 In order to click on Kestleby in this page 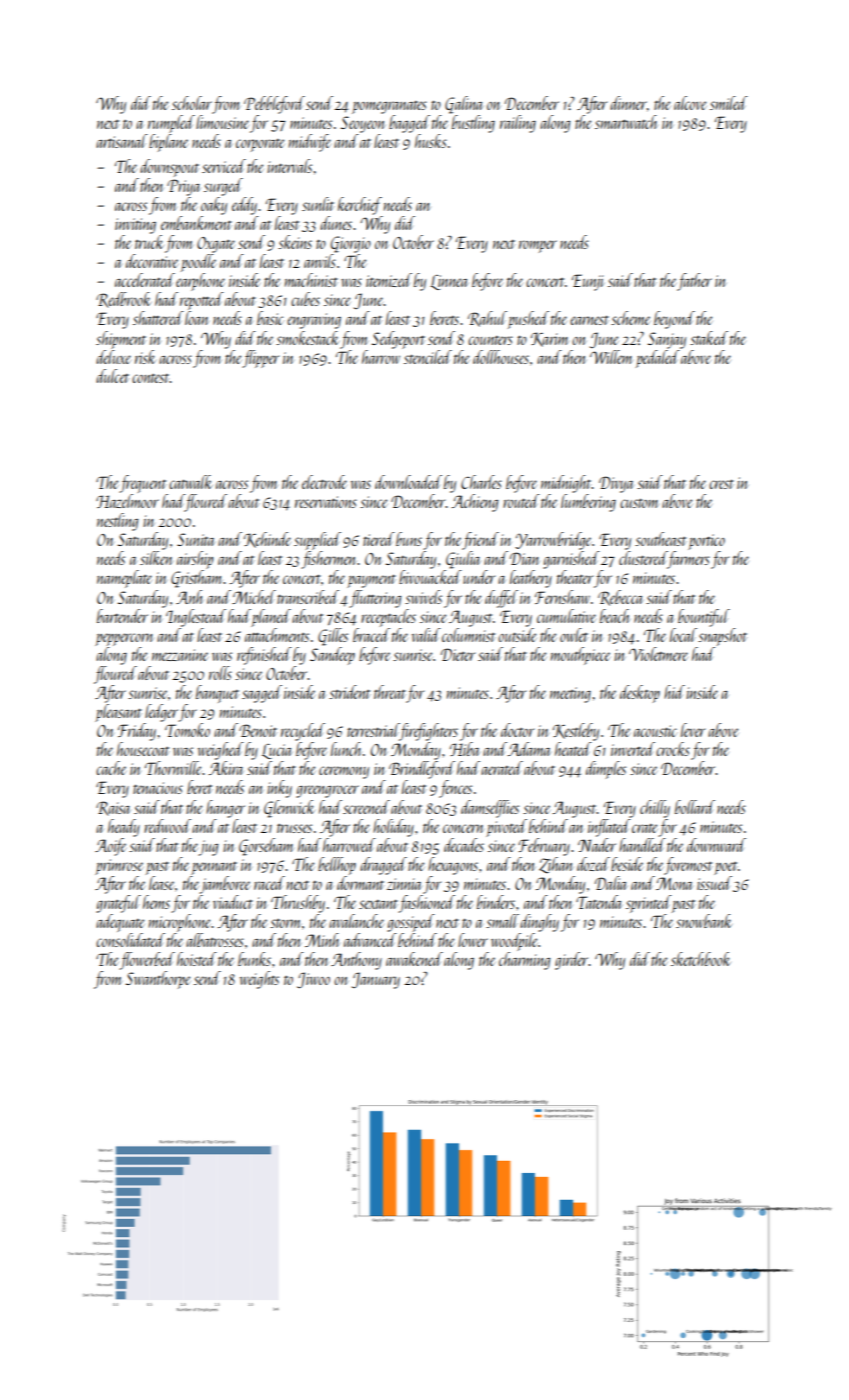, I will do `click(576, 732)`.
